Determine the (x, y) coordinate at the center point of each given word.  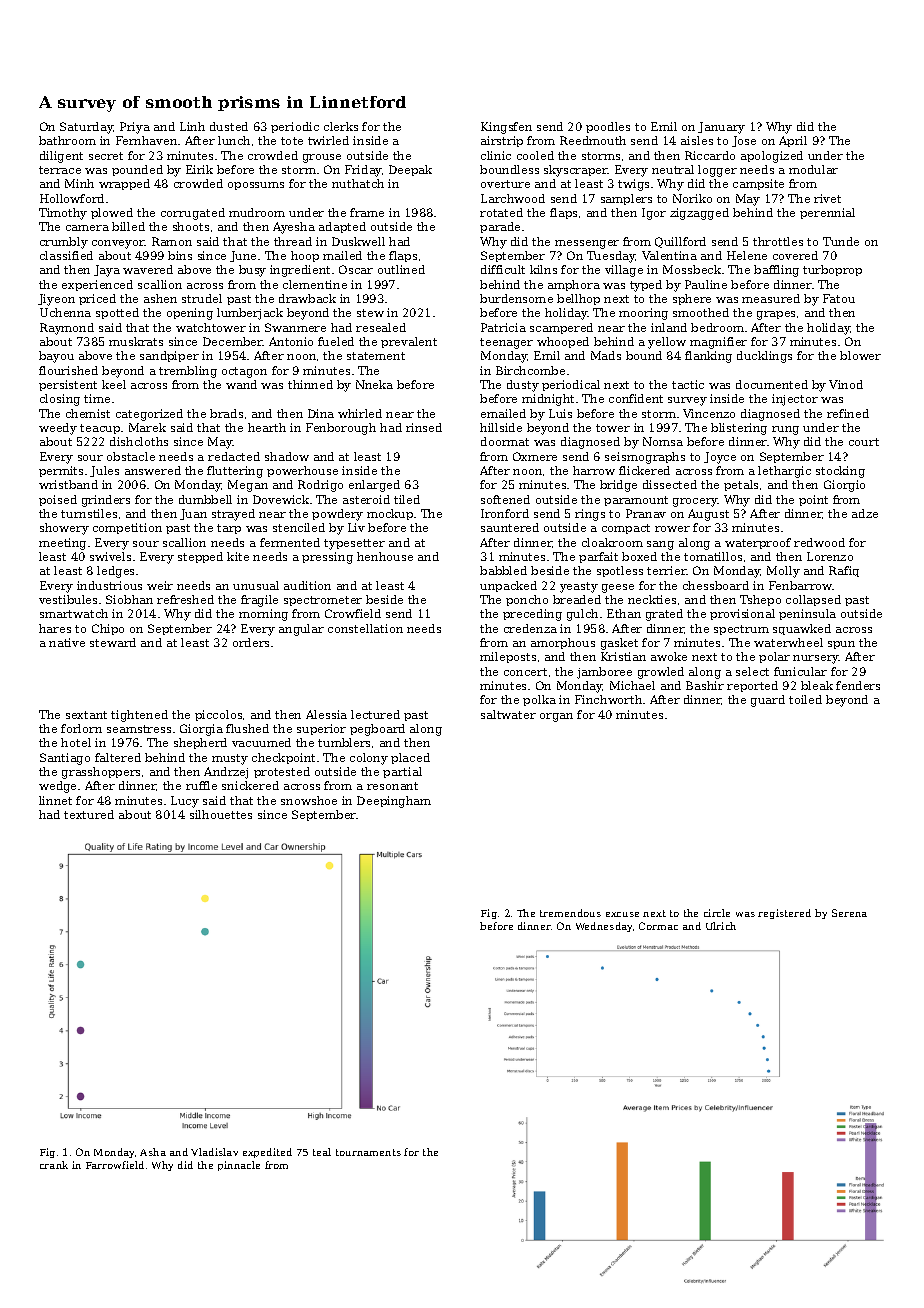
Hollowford (72, 198)
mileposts (508, 657)
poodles (608, 127)
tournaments (368, 1152)
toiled (805, 699)
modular (813, 169)
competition (127, 528)
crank (54, 1165)
